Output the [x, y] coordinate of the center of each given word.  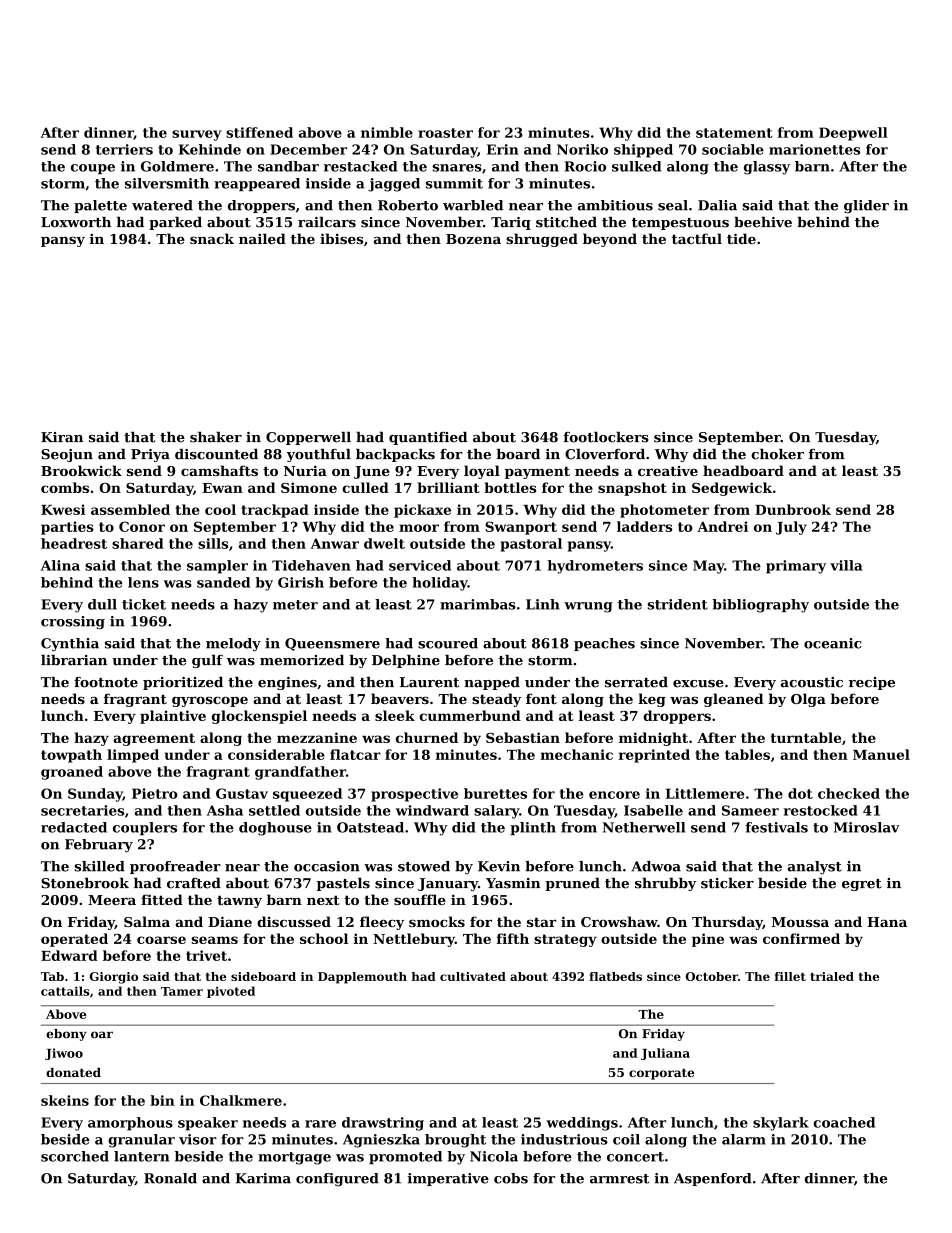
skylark [781, 1124]
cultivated [473, 976]
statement [734, 133]
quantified [428, 438]
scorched [75, 1156]
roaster [445, 133]
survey [196, 135]
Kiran [62, 437]
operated [74, 940]
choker [777, 454]
